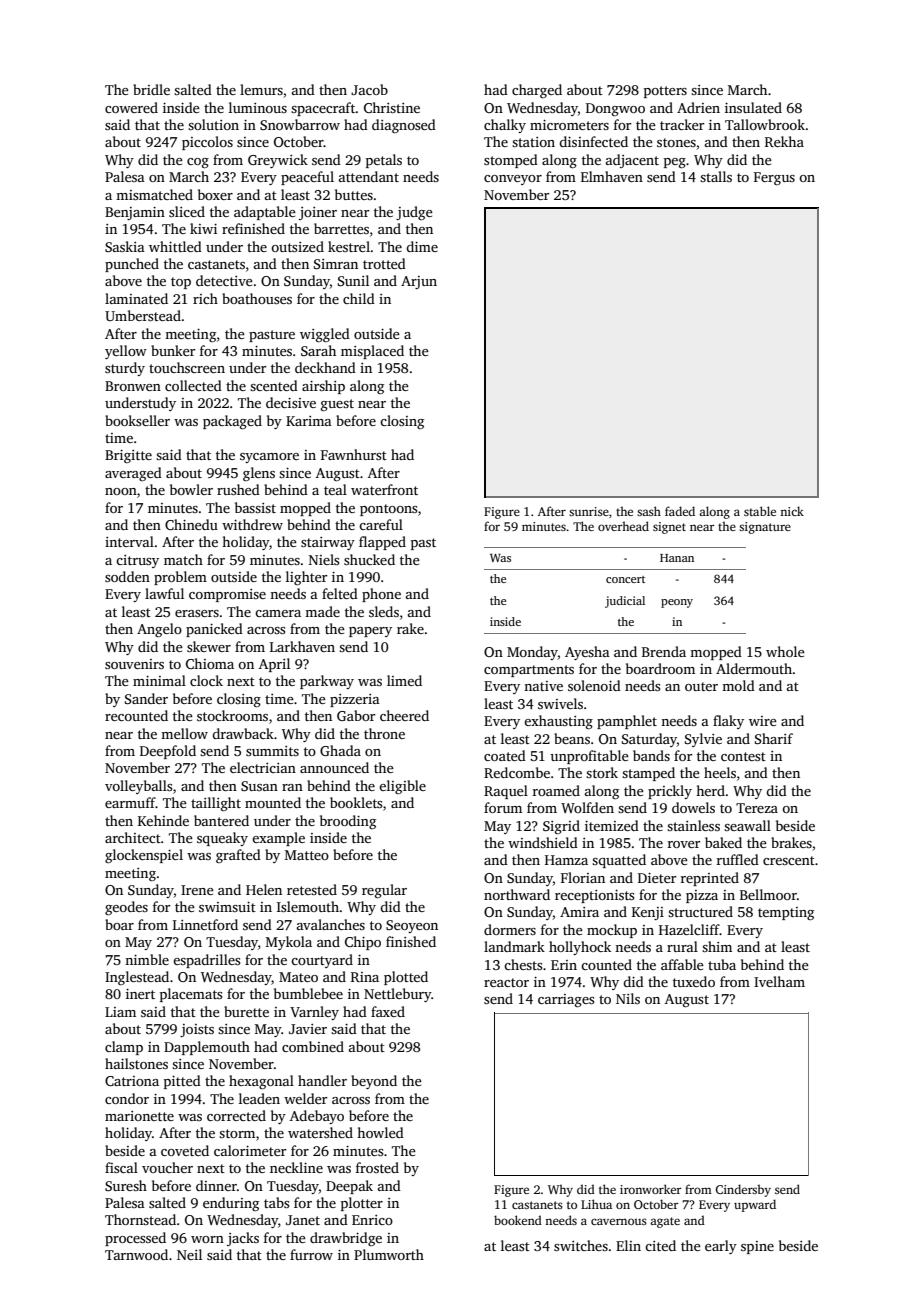  Describe the element at coordinates (632, 161) in the image. I see `adjacent` at that location.
